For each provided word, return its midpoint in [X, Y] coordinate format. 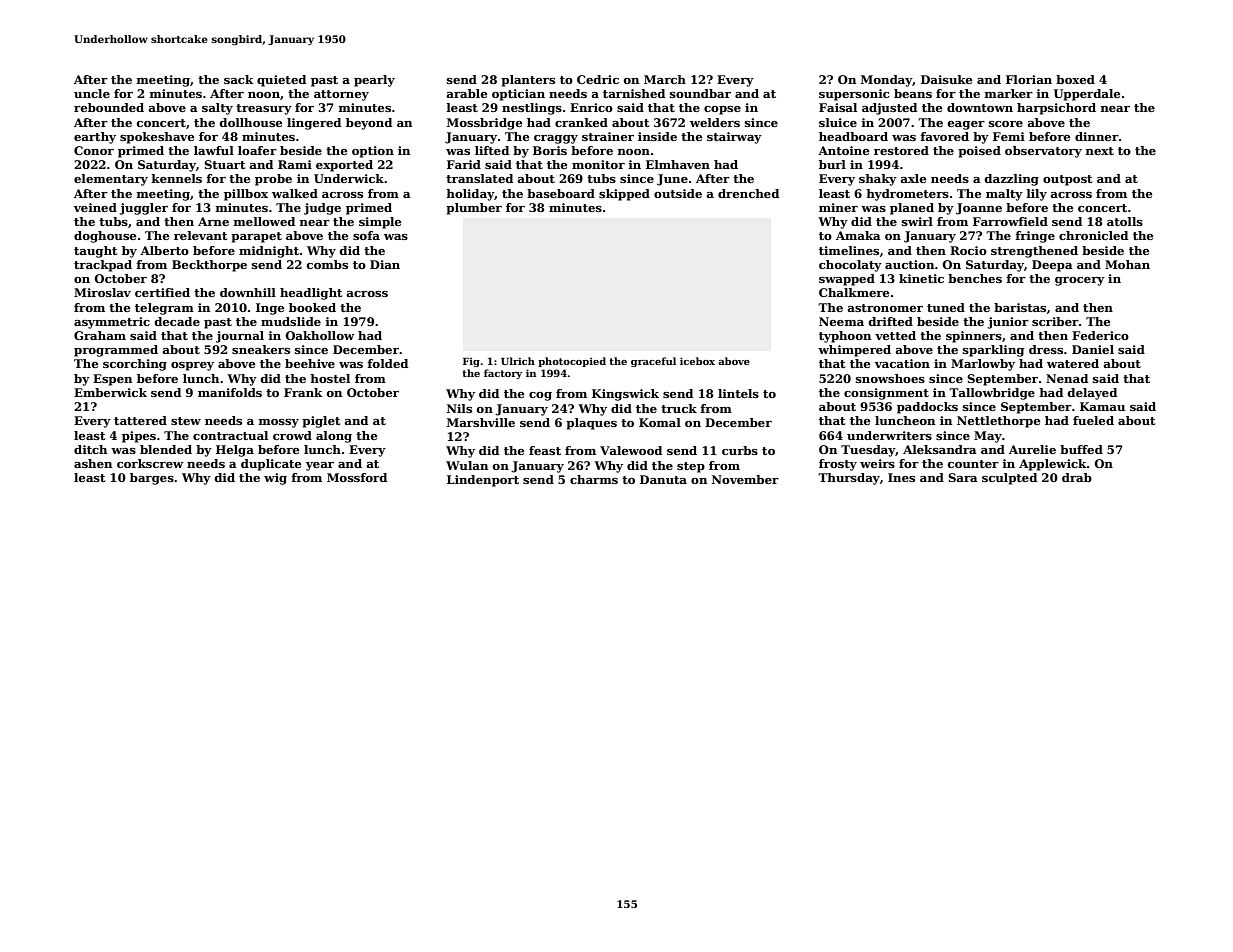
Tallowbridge [992, 394]
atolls [1125, 221]
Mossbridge [484, 124]
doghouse [105, 237]
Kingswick [625, 395]
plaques [591, 424]
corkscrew [150, 463]
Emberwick [110, 392]
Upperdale [1087, 95]
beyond [369, 124]
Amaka [858, 235]
